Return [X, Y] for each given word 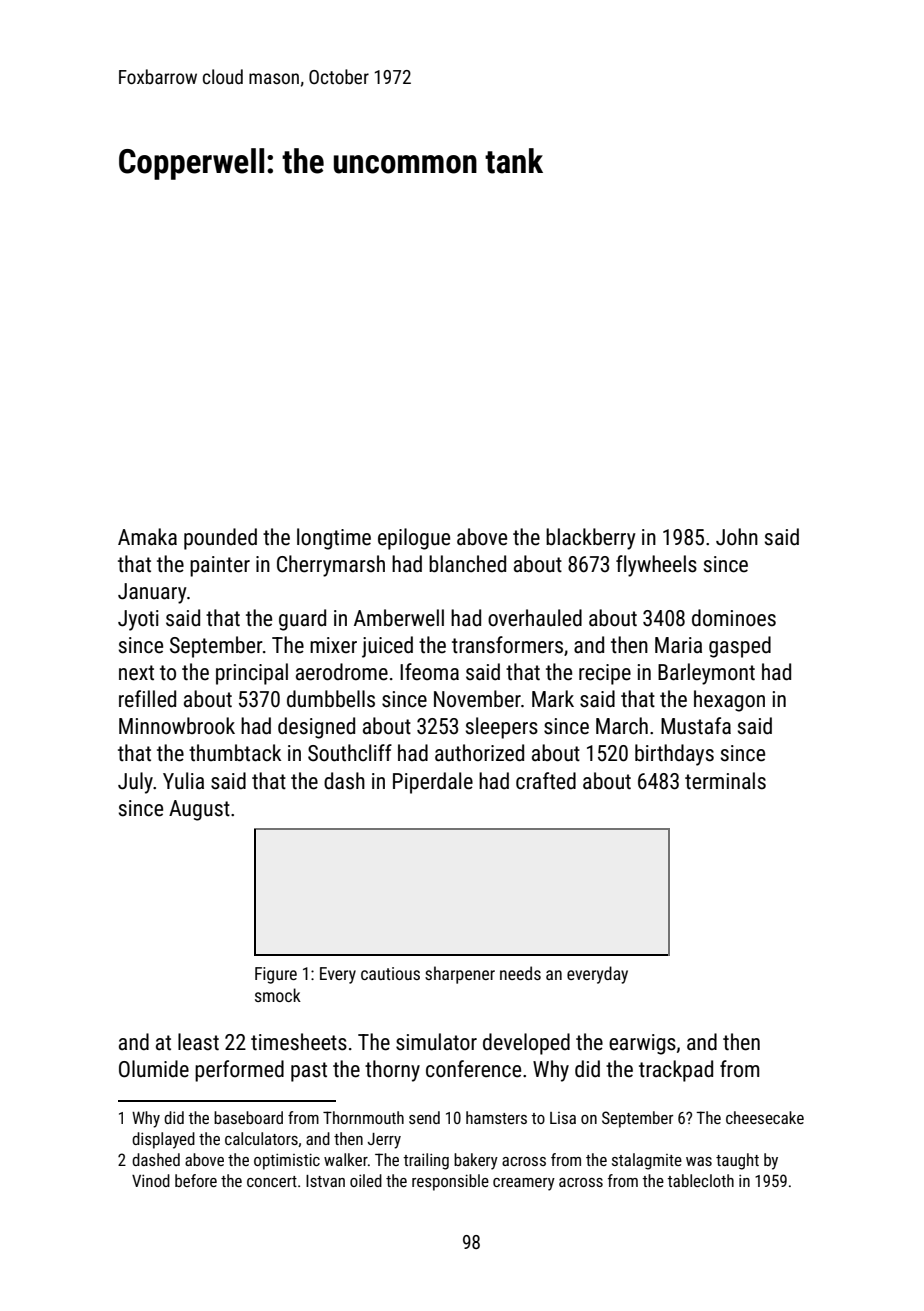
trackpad [676, 1071]
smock [278, 995]
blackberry [591, 539]
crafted [546, 781]
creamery [524, 1184]
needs [520, 973]
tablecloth [701, 1180]
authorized [479, 753]
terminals [725, 781]
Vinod [151, 1180]
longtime [334, 539]
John [737, 537]
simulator [436, 1042]
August [199, 810]
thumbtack [235, 753]
